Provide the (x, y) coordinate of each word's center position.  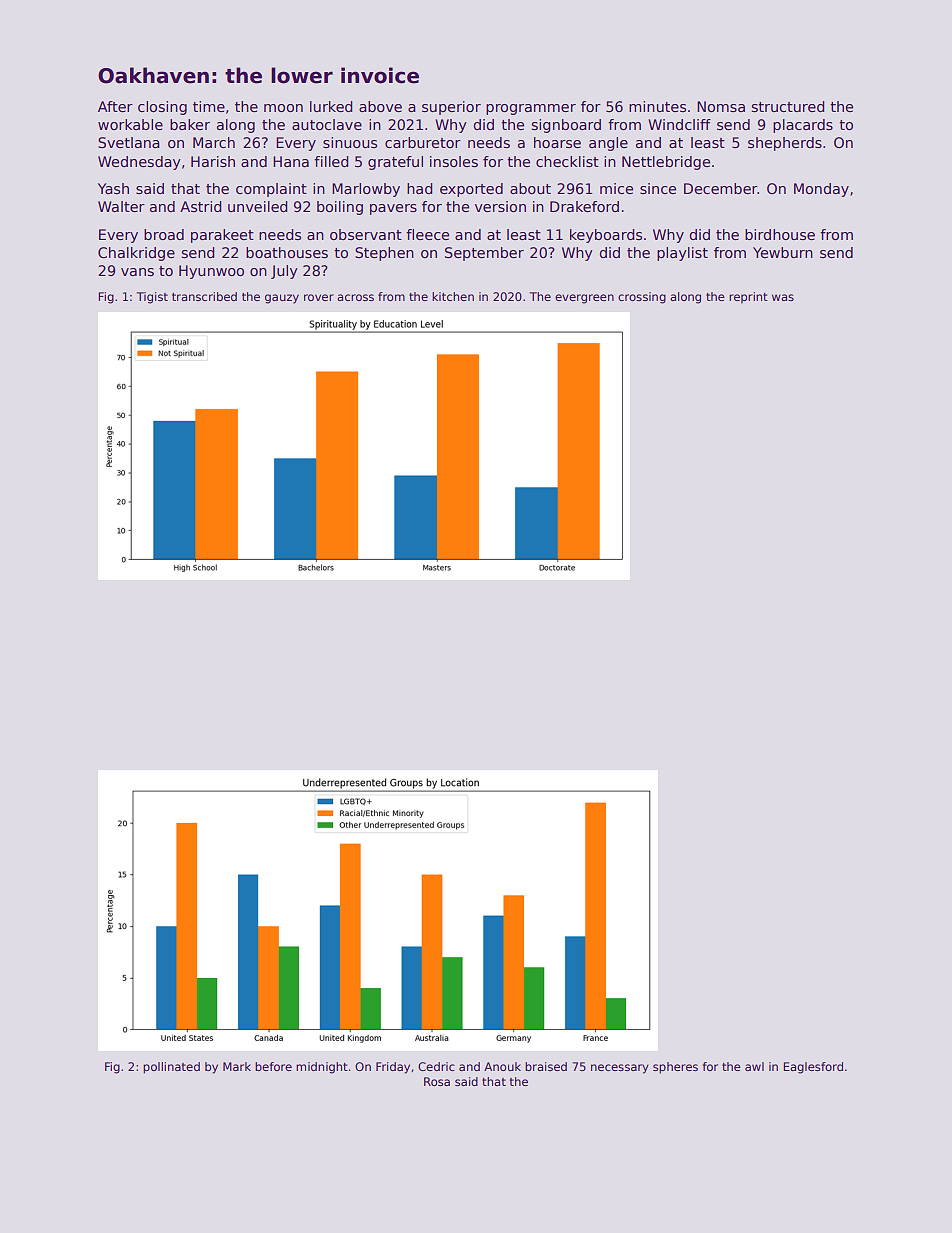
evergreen (584, 299)
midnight (322, 1068)
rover (319, 297)
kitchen (453, 296)
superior (451, 108)
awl (754, 1066)
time (209, 106)
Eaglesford (813, 1068)
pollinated (171, 1068)
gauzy (282, 299)
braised (546, 1066)
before (273, 1066)
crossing (642, 298)
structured (788, 106)
